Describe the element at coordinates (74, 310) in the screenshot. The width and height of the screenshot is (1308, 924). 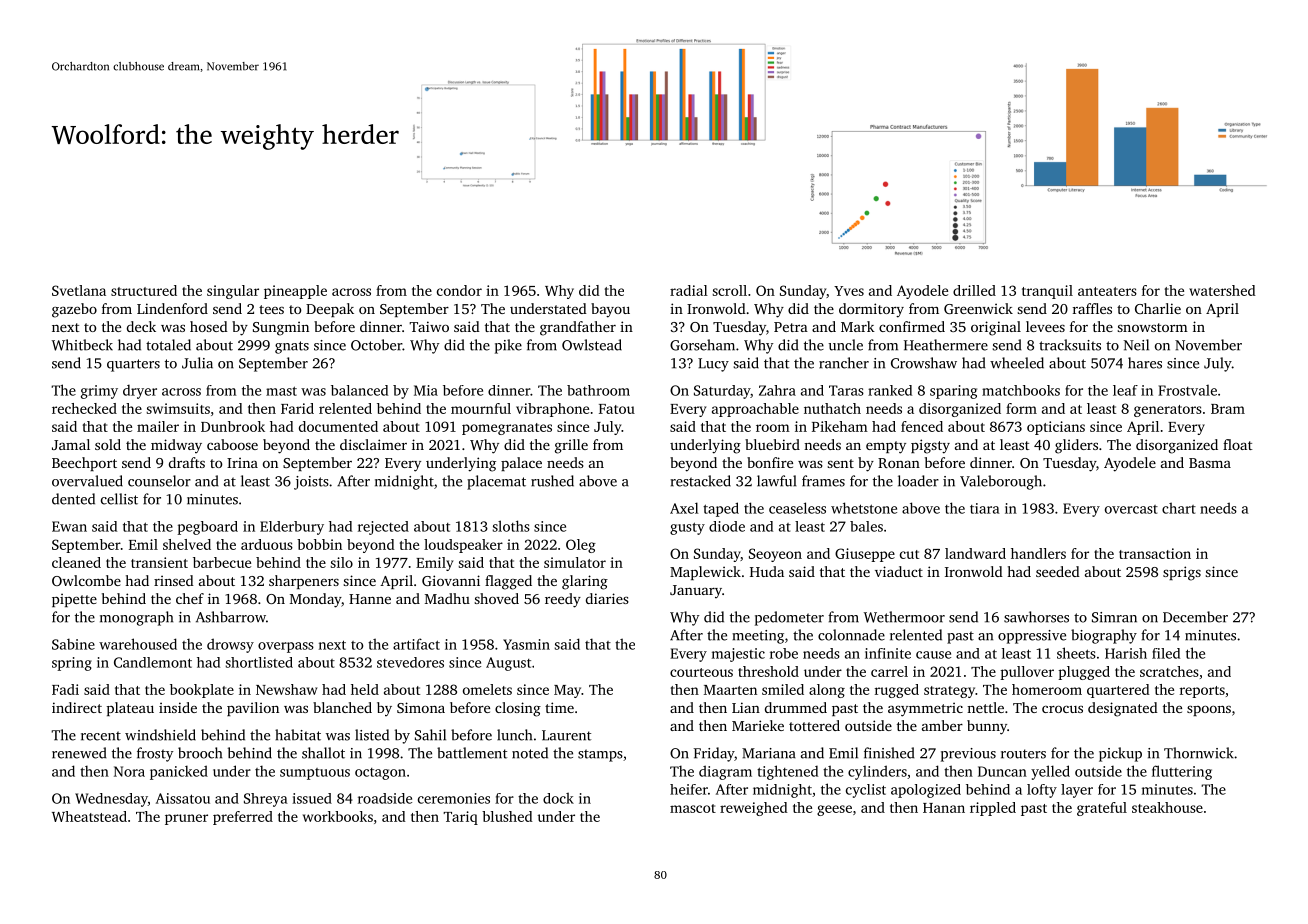
I see `gazebo` at that location.
